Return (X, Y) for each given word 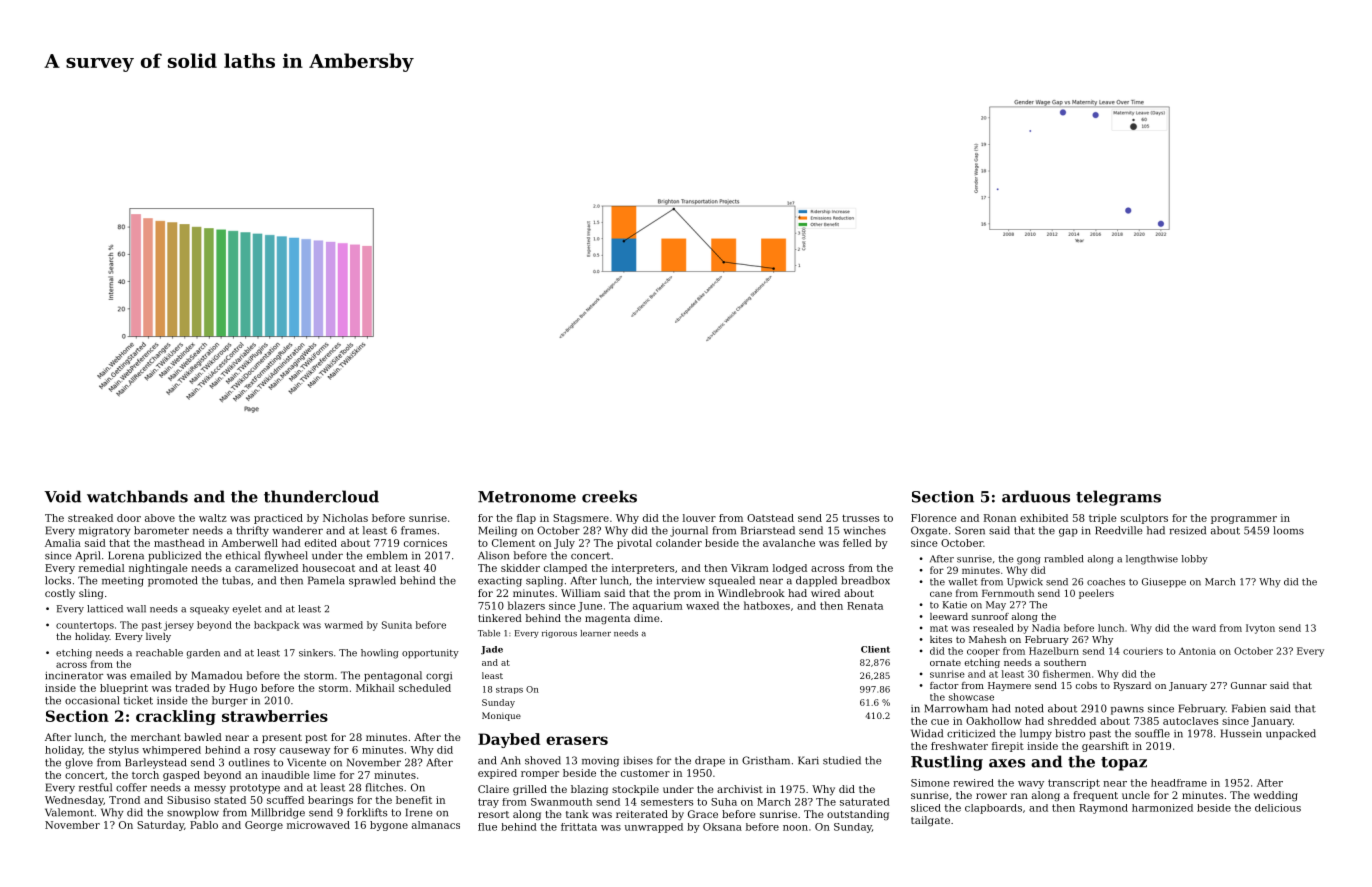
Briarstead (768, 530)
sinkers (316, 653)
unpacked (1291, 734)
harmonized (1162, 808)
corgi (439, 677)
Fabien (1249, 708)
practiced (278, 519)
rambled (1063, 559)
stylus (124, 751)
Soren (970, 530)
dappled (816, 581)
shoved (543, 760)
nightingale (158, 569)
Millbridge (278, 813)
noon (795, 828)
